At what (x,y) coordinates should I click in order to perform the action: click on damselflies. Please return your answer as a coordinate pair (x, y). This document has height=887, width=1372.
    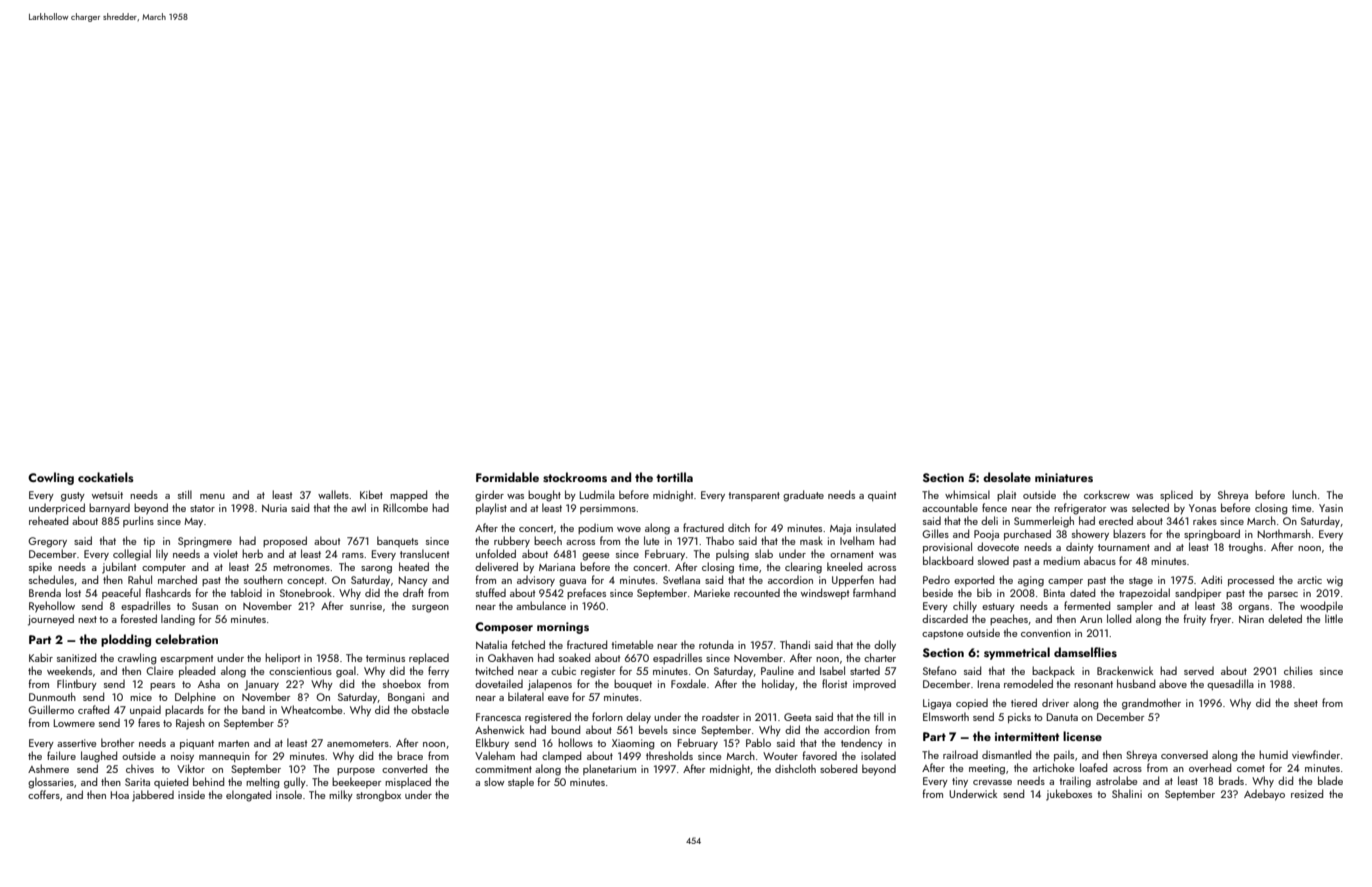
    Looking at the image, I should click on (1085, 652).
